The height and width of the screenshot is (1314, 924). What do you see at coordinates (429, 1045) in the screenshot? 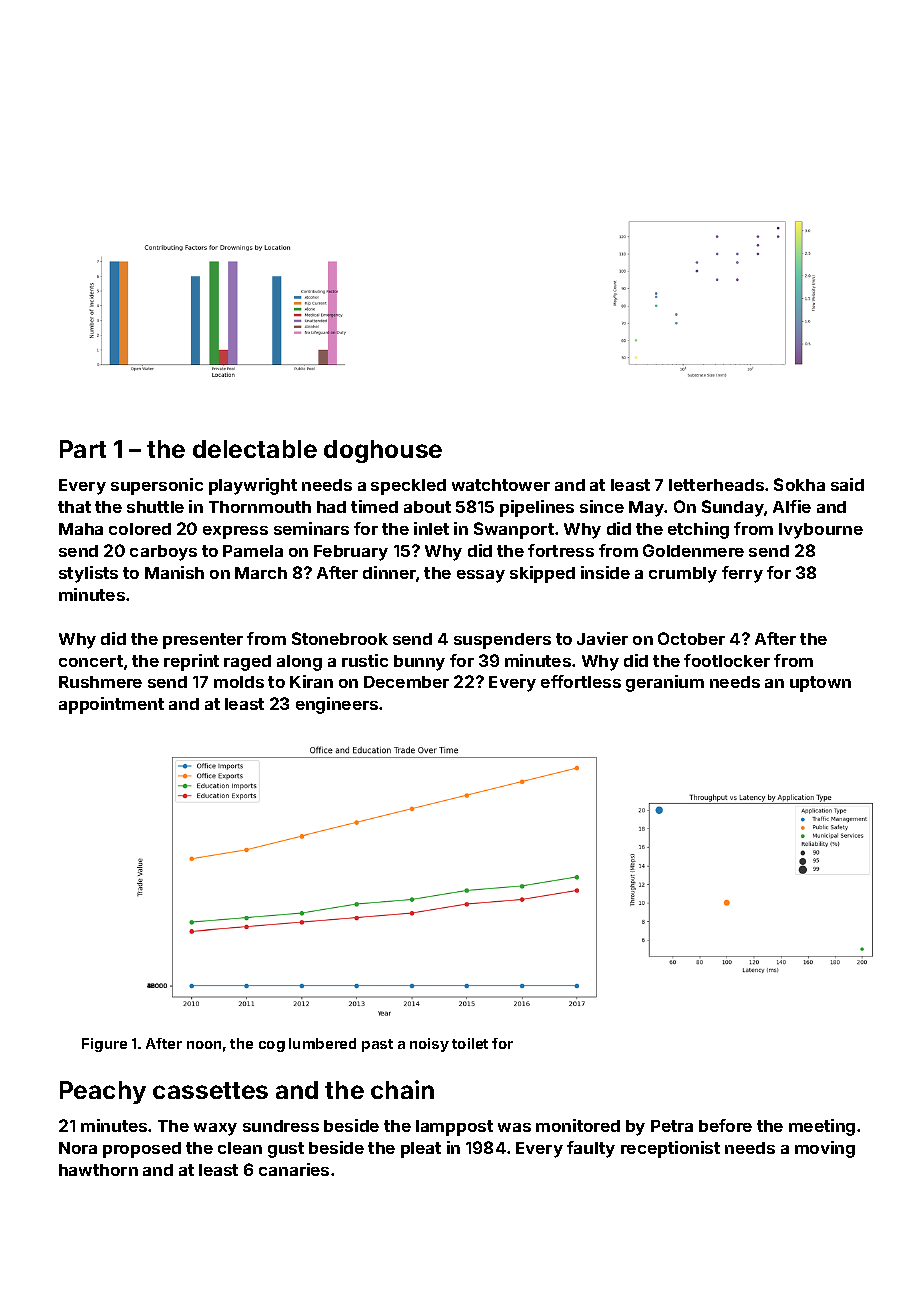
I see `noisy` at bounding box center [429, 1045].
